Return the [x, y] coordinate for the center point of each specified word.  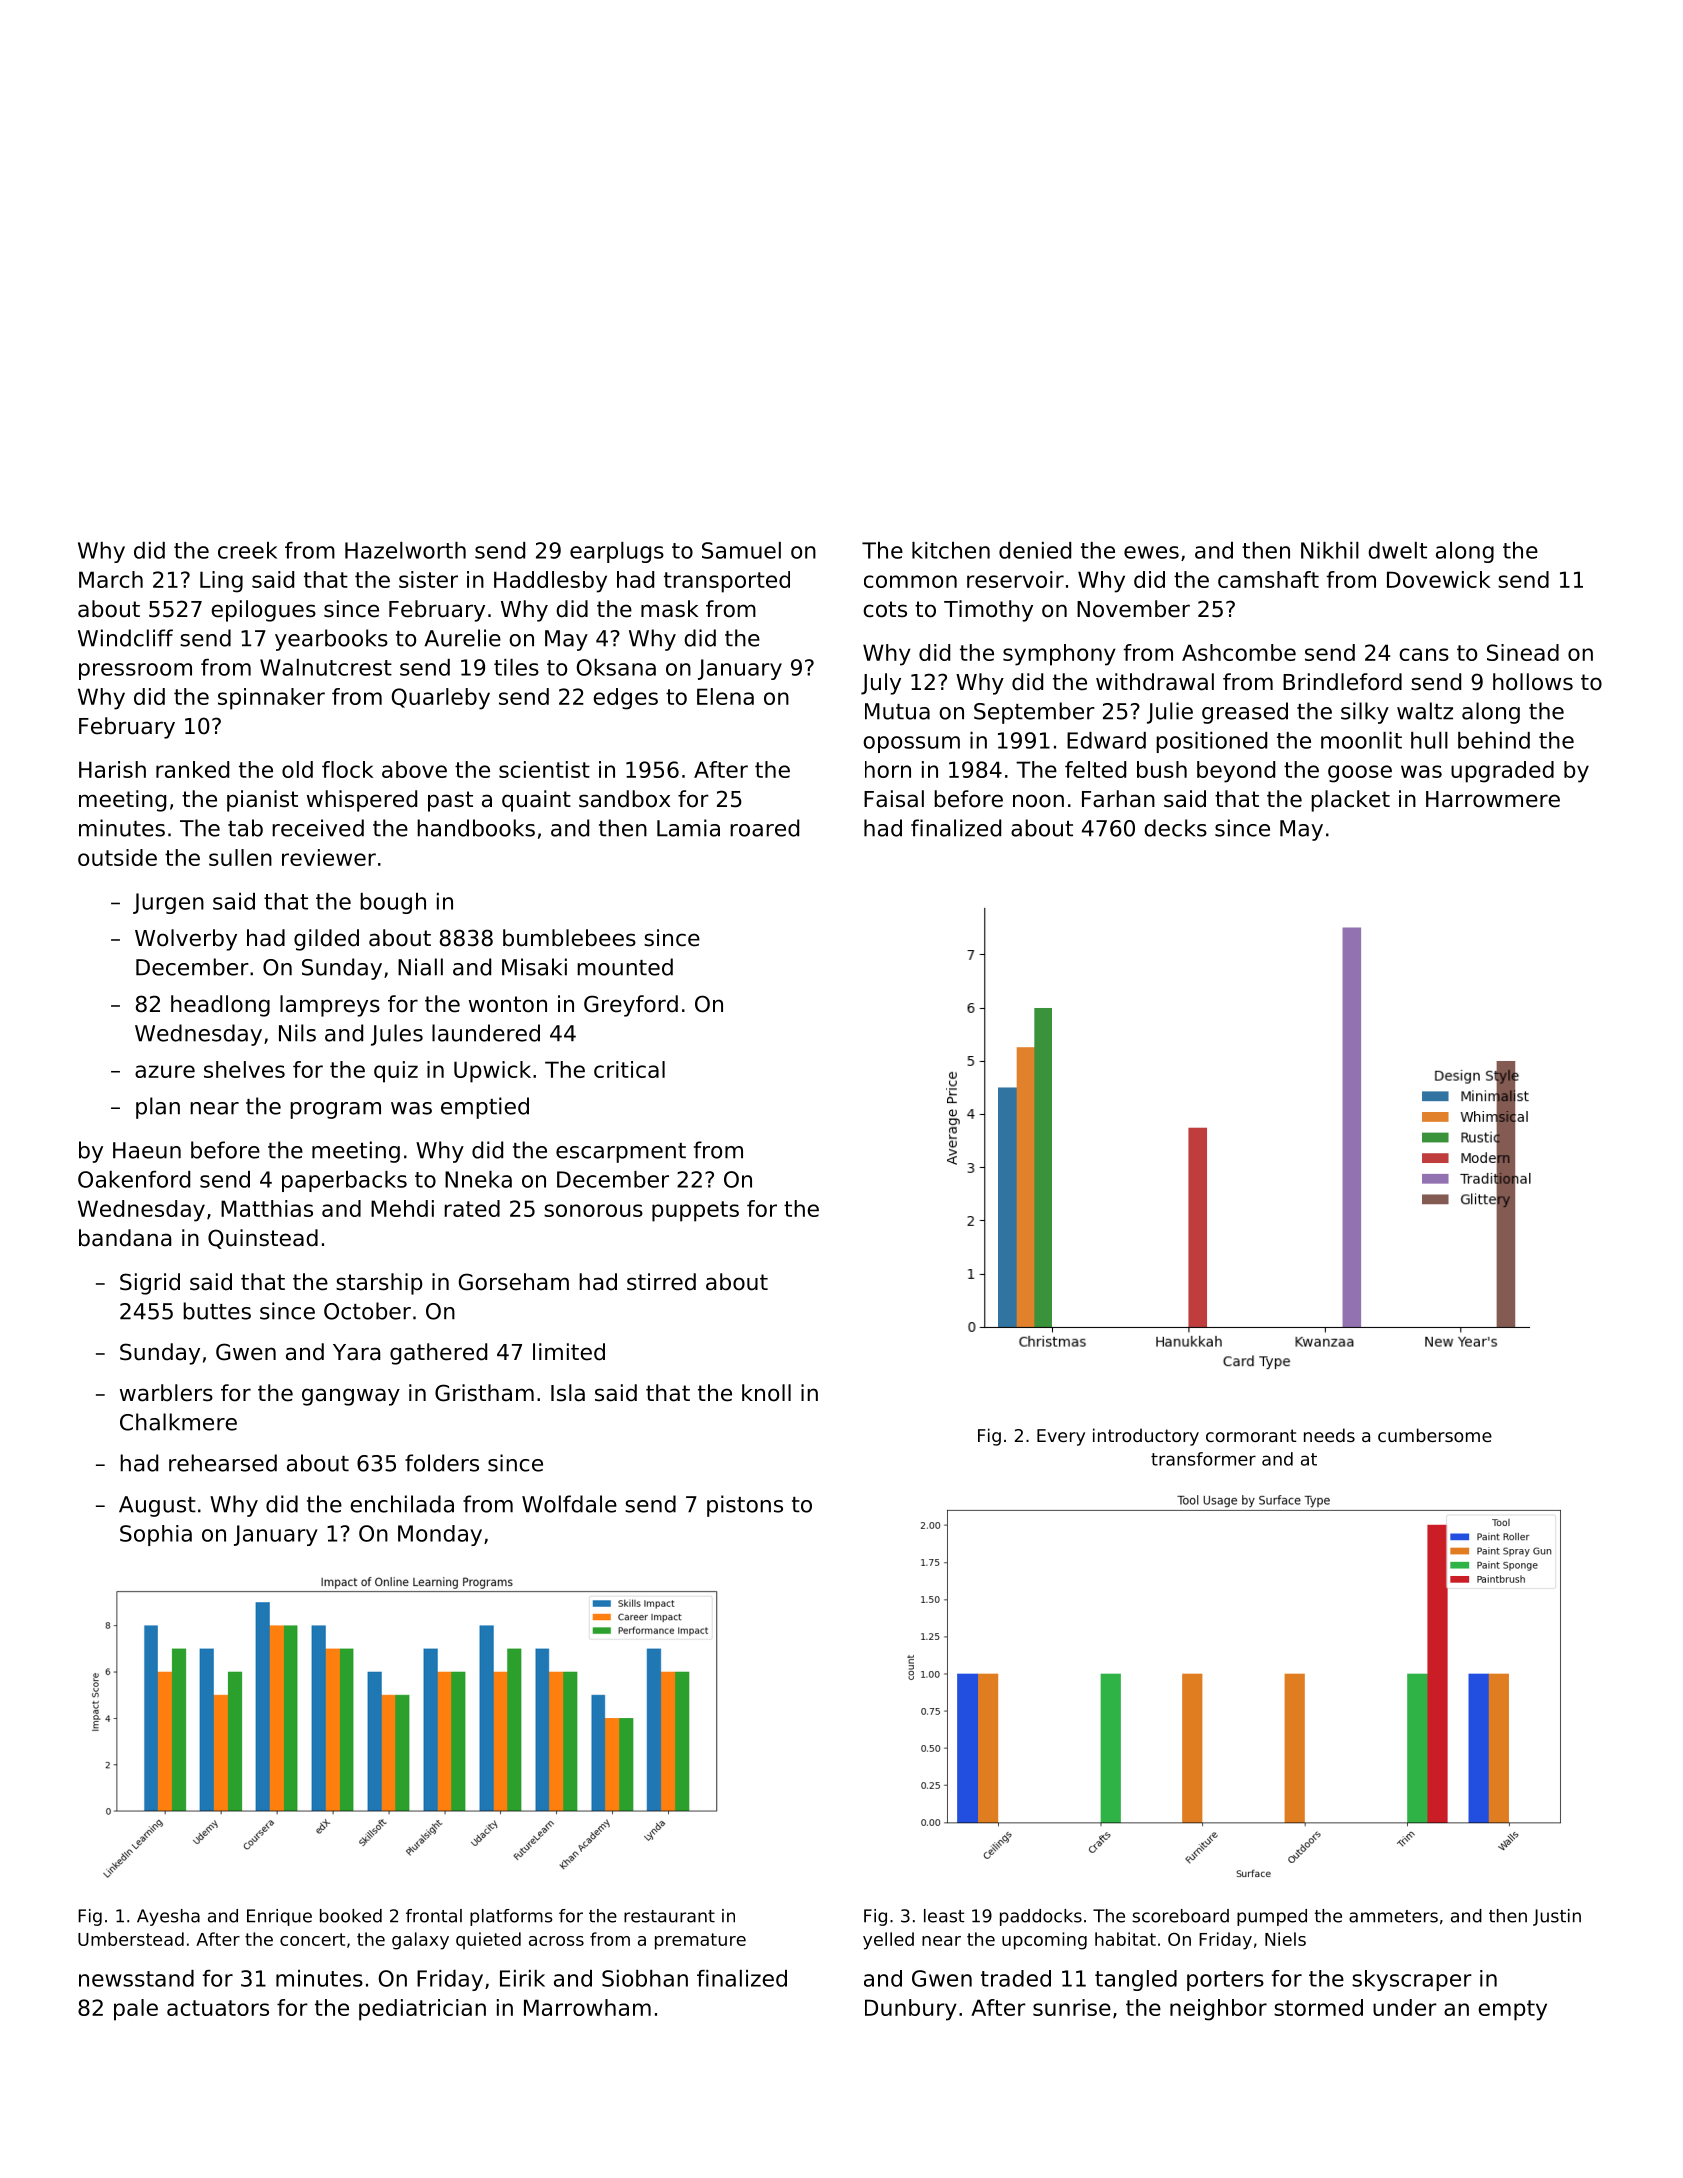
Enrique [279, 1917]
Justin [1557, 1917]
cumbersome [1435, 1435]
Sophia [156, 1535]
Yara [356, 1352]
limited [569, 1352]
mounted [625, 967]
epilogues [263, 611]
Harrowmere [1493, 799]
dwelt [1397, 550]
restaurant [669, 1916]
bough [393, 903]
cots [885, 609]
